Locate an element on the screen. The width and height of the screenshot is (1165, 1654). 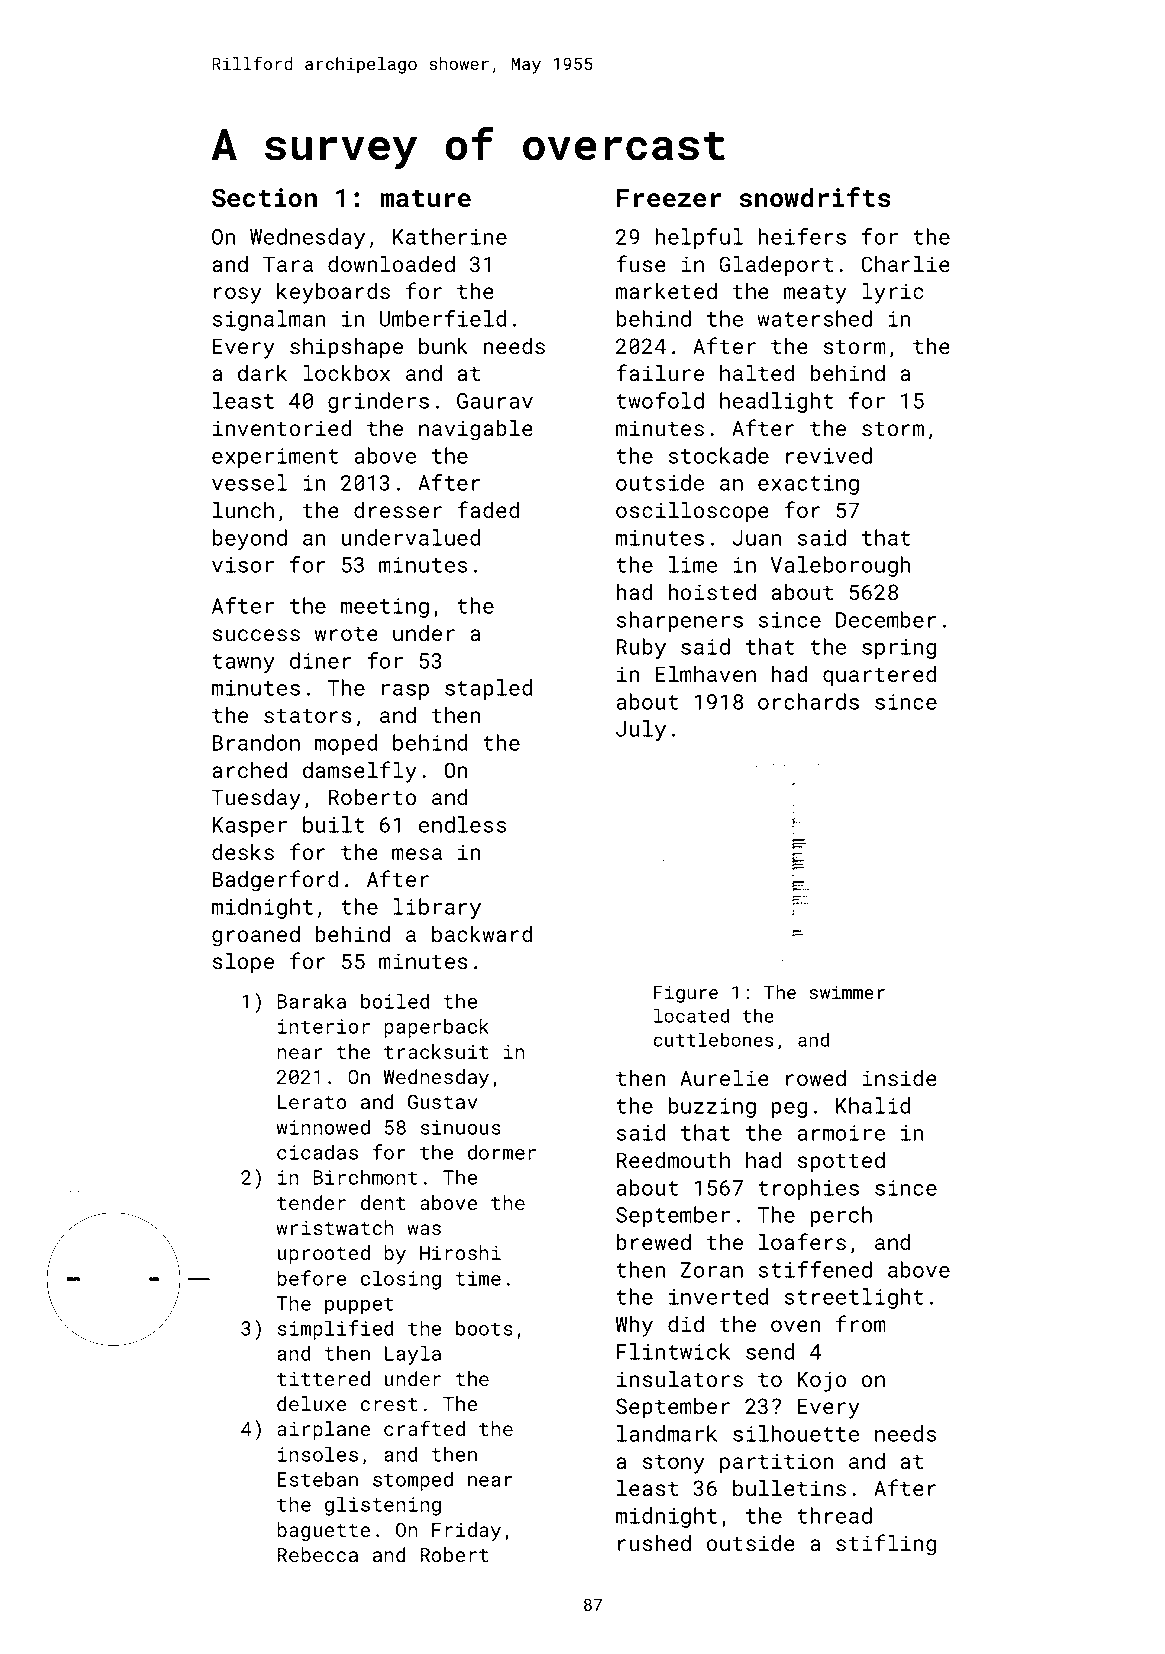
mature is located at coordinates (426, 199).
